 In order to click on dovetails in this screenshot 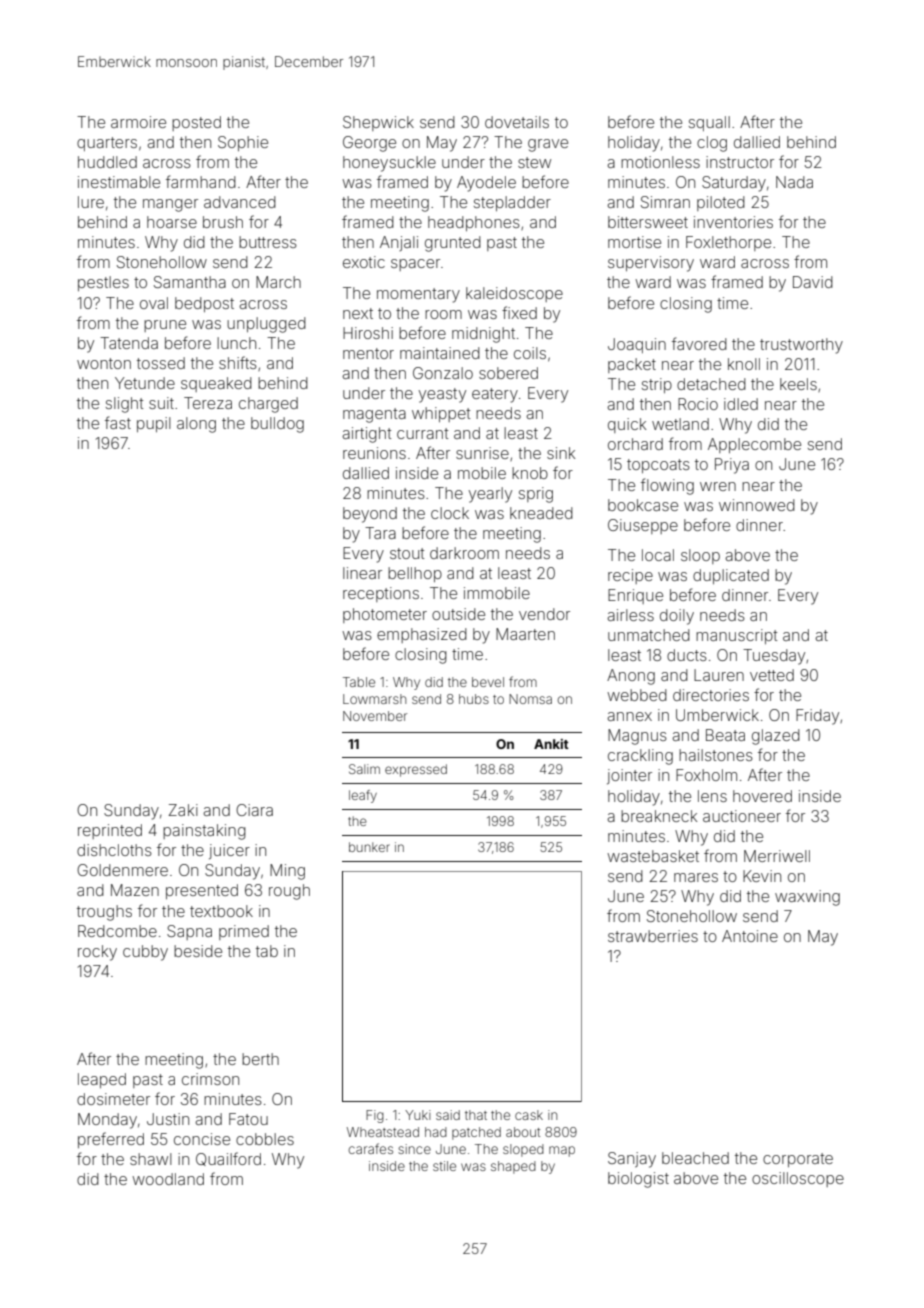, I will do `click(517, 122)`.
